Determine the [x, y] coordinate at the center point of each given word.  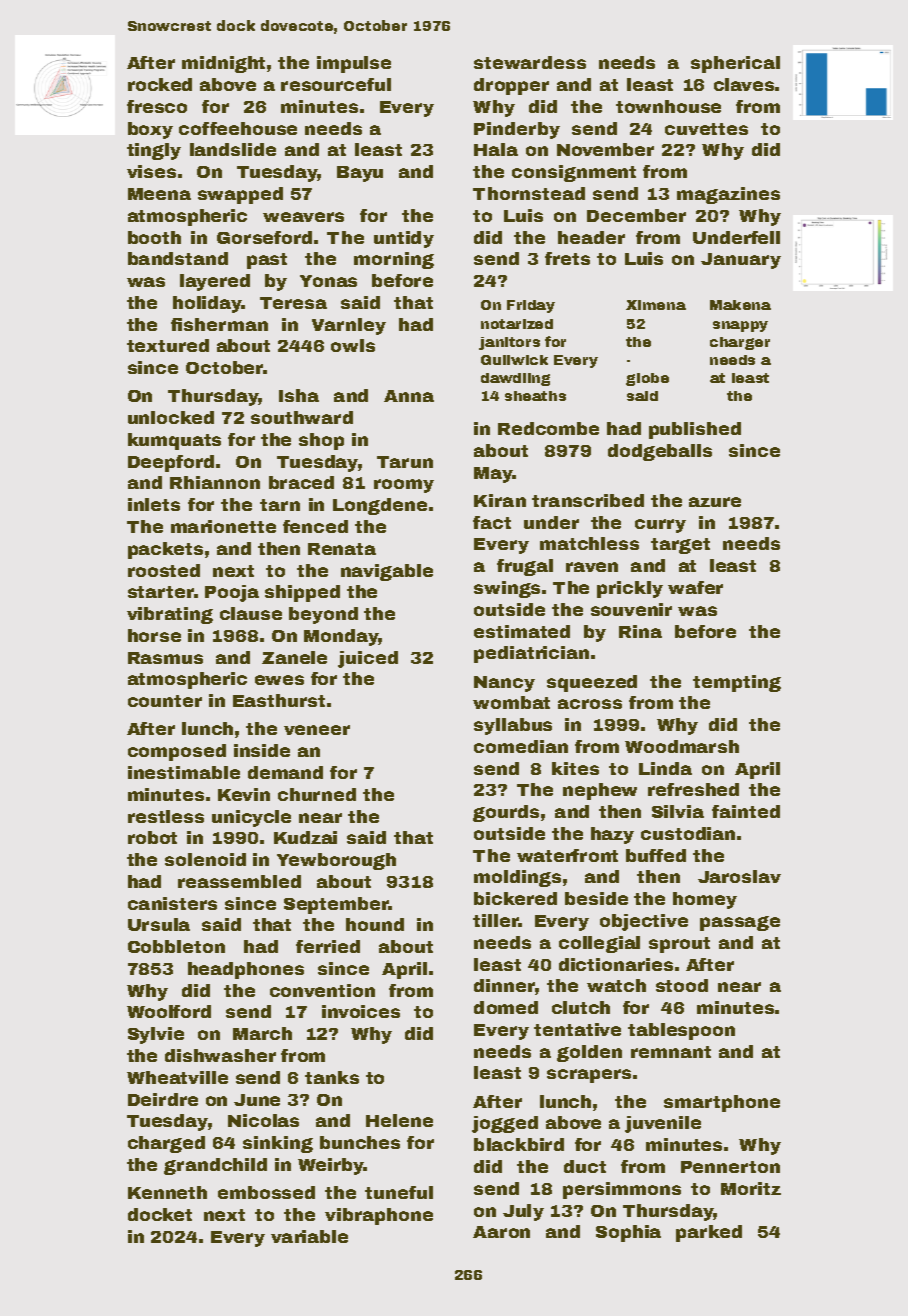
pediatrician [531, 654]
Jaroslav [739, 876]
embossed [266, 1192]
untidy [404, 239]
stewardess [530, 62]
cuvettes [706, 129]
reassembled [239, 881]
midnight [223, 64]
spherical [735, 64]
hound [375, 924]
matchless [589, 543]
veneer [317, 730]
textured [168, 345]
